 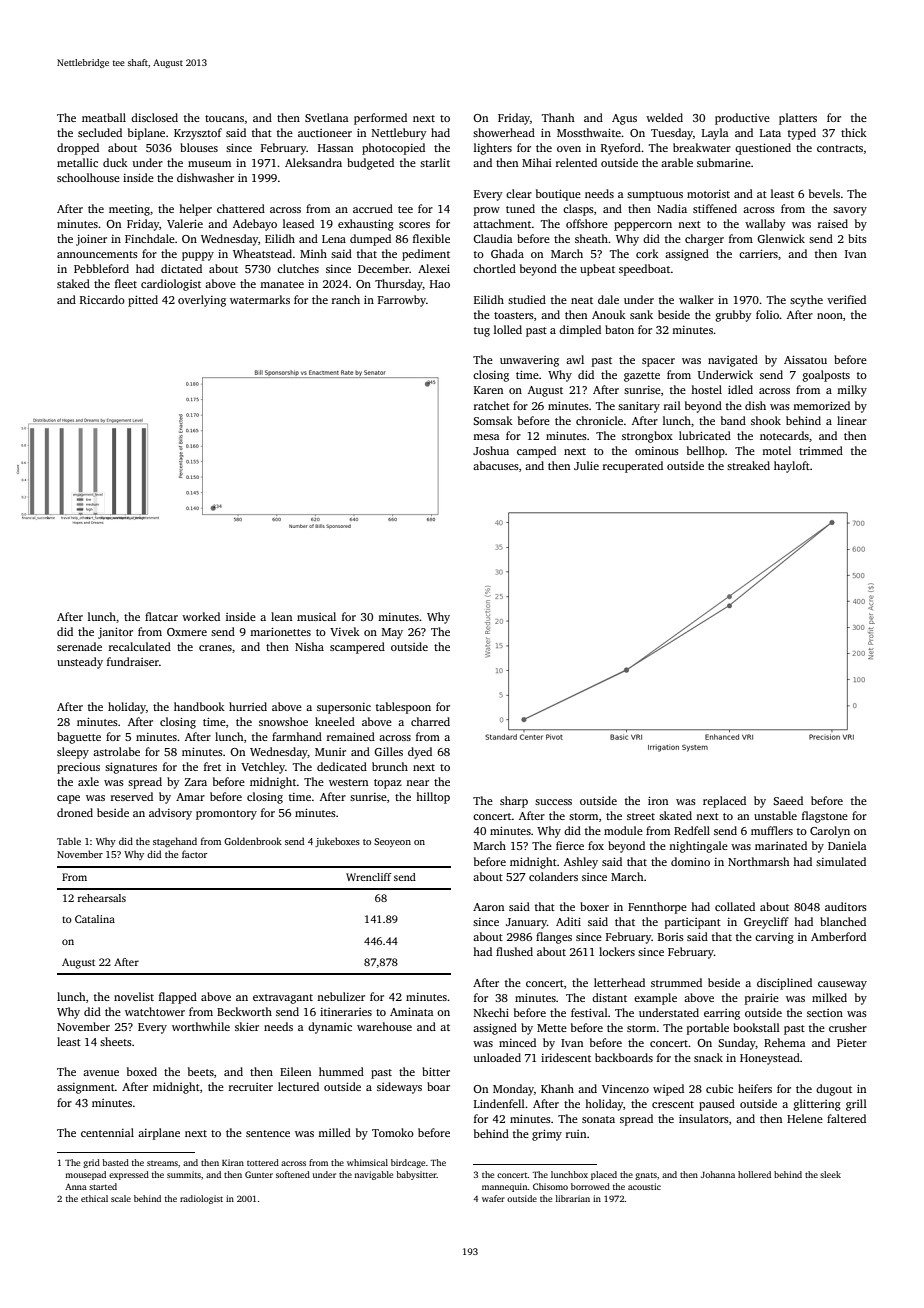 What do you see at coordinates (507, 253) in the screenshot?
I see `Ghada` at bounding box center [507, 253].
